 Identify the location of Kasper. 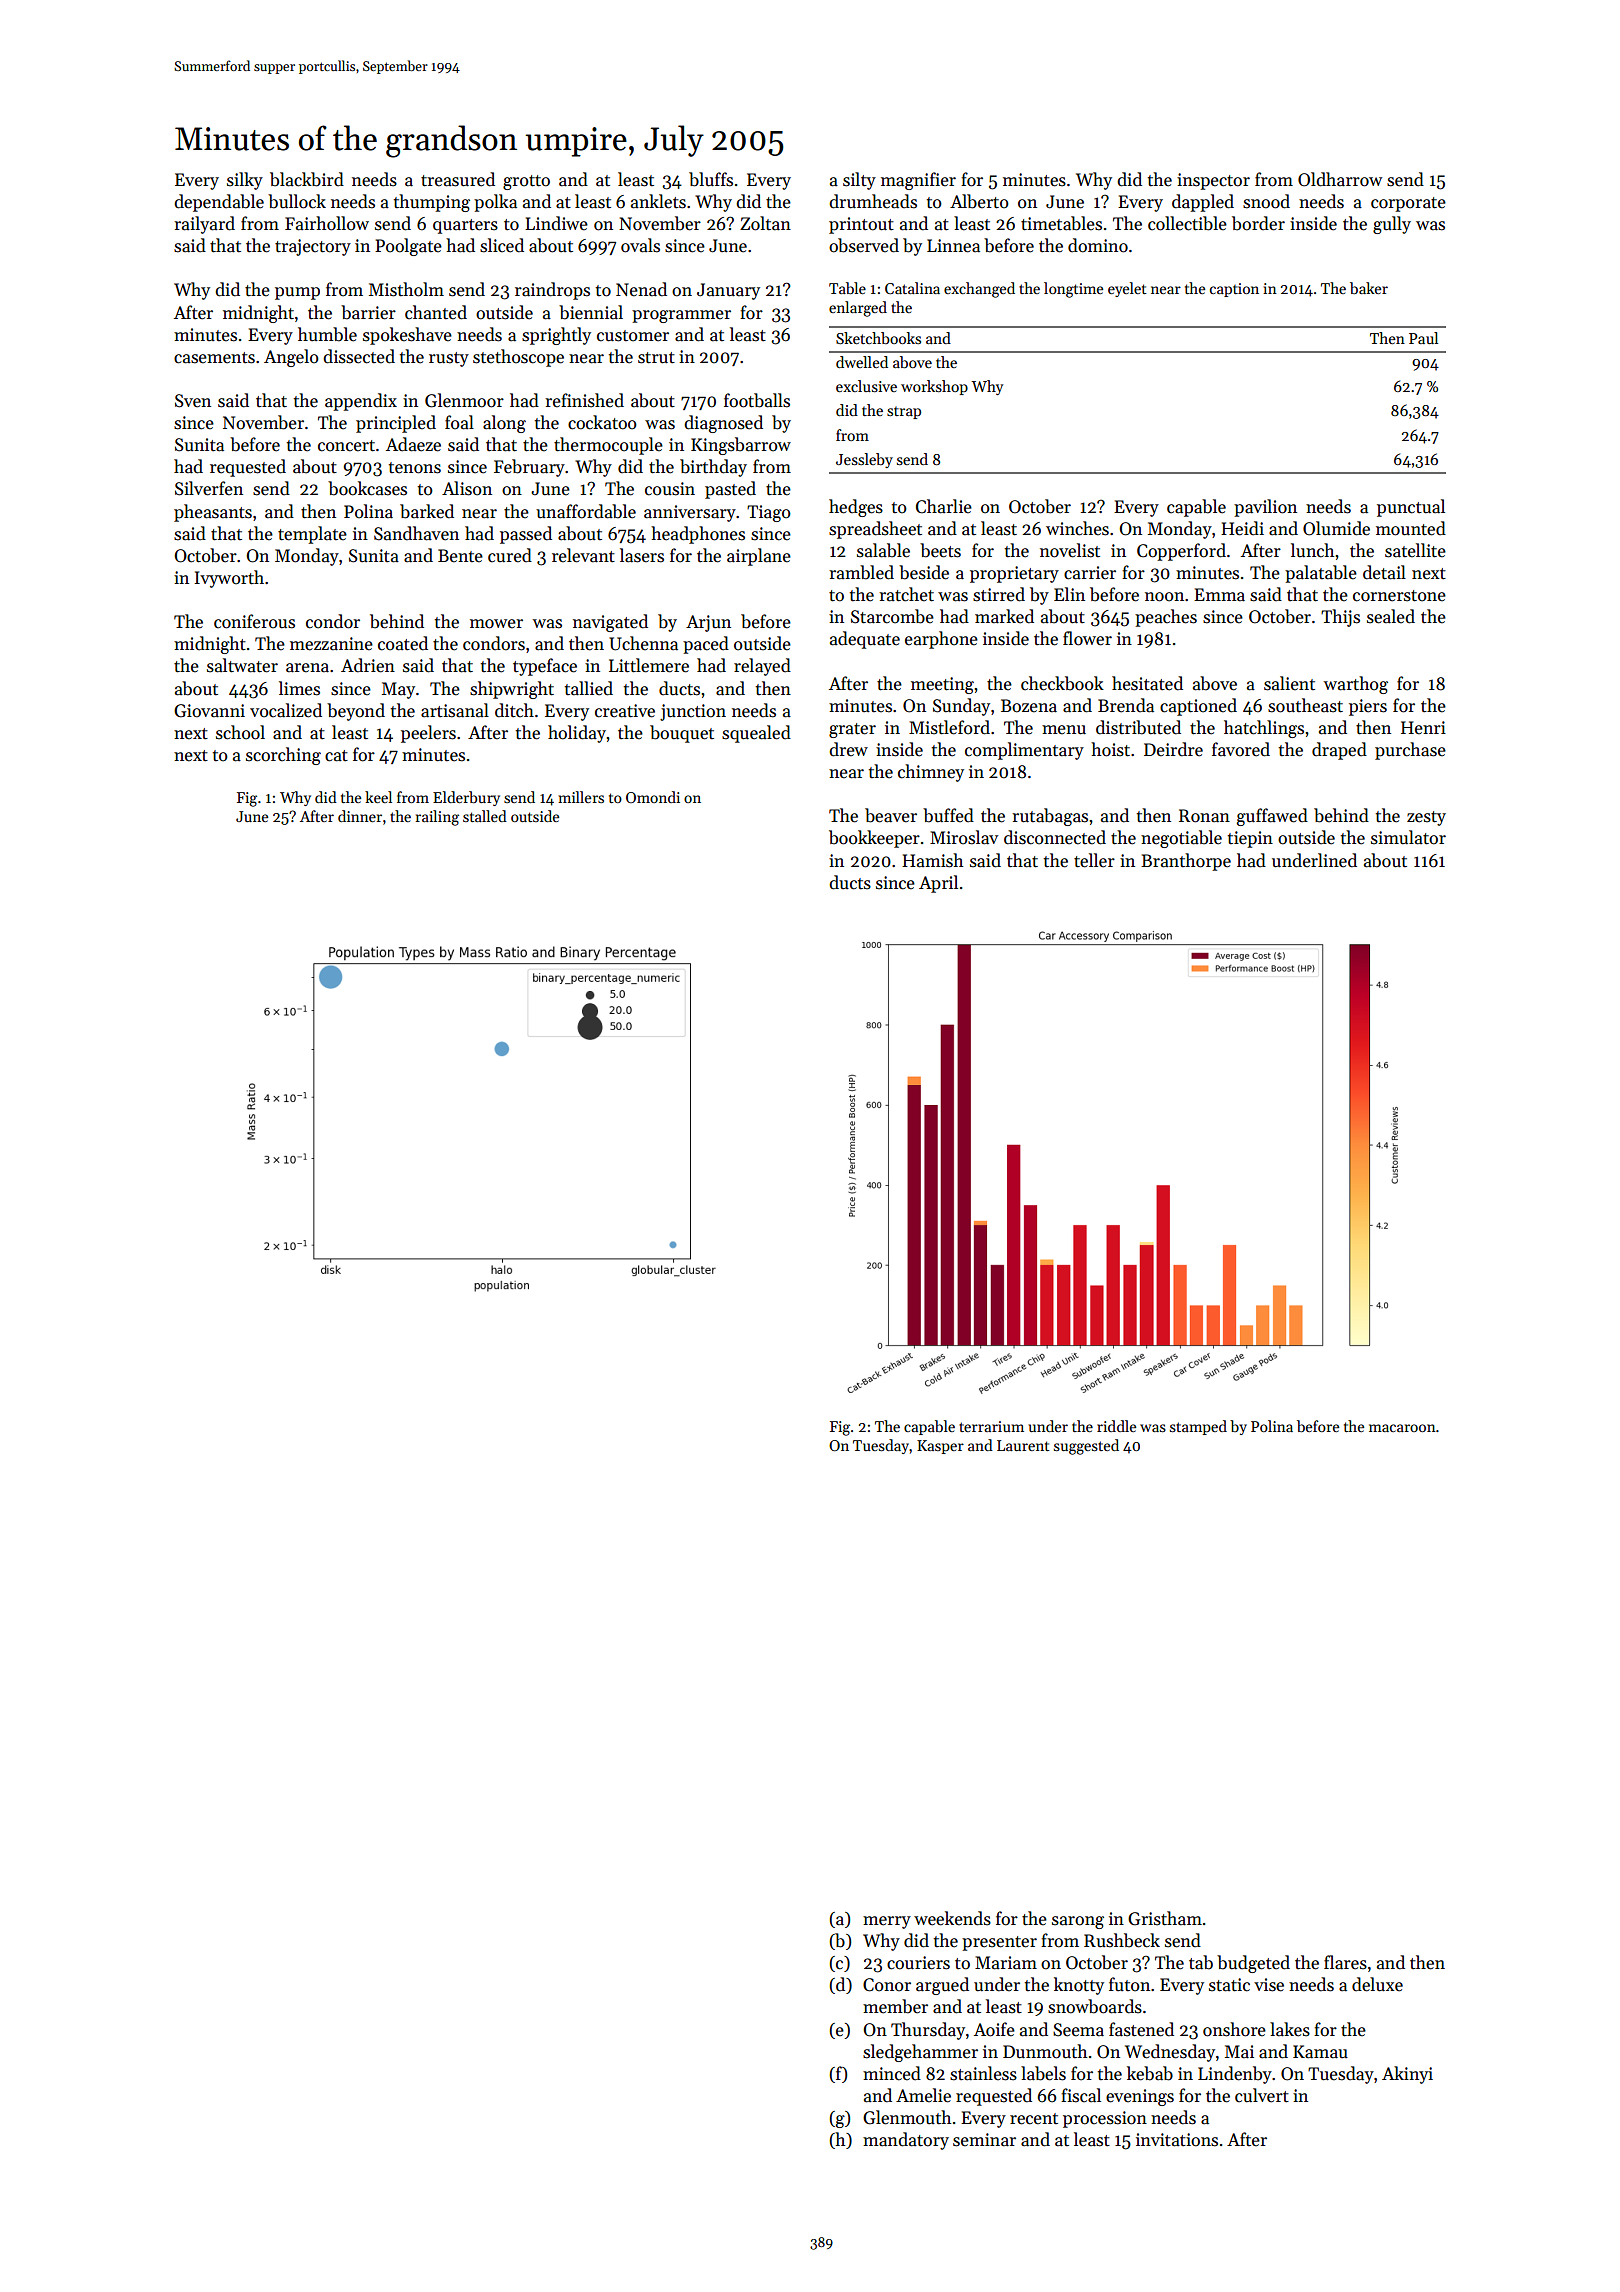
(940, 1447).
